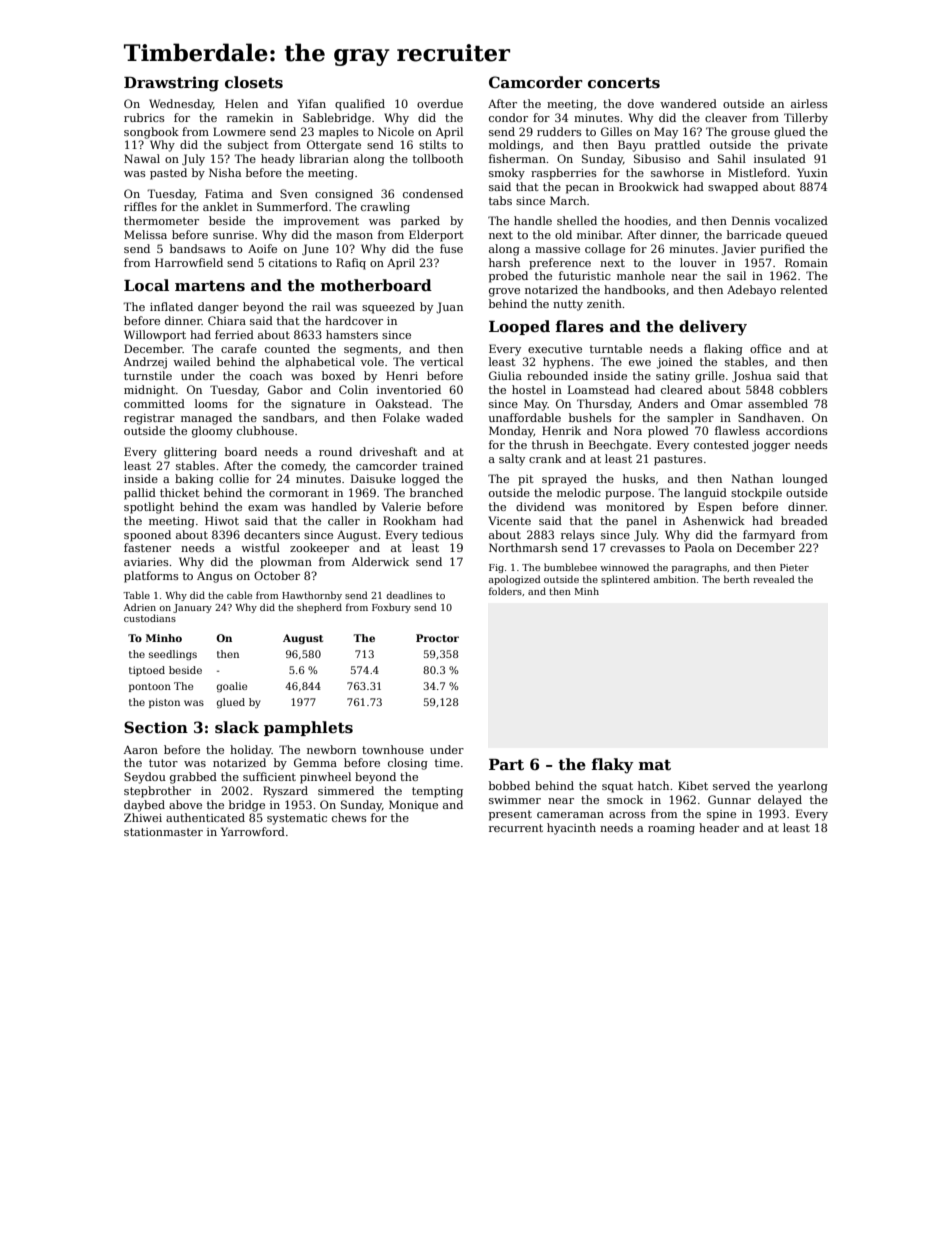 This screenshot has height=1233, width=952. I want to click on Yarrowford, so click(253, 831).
